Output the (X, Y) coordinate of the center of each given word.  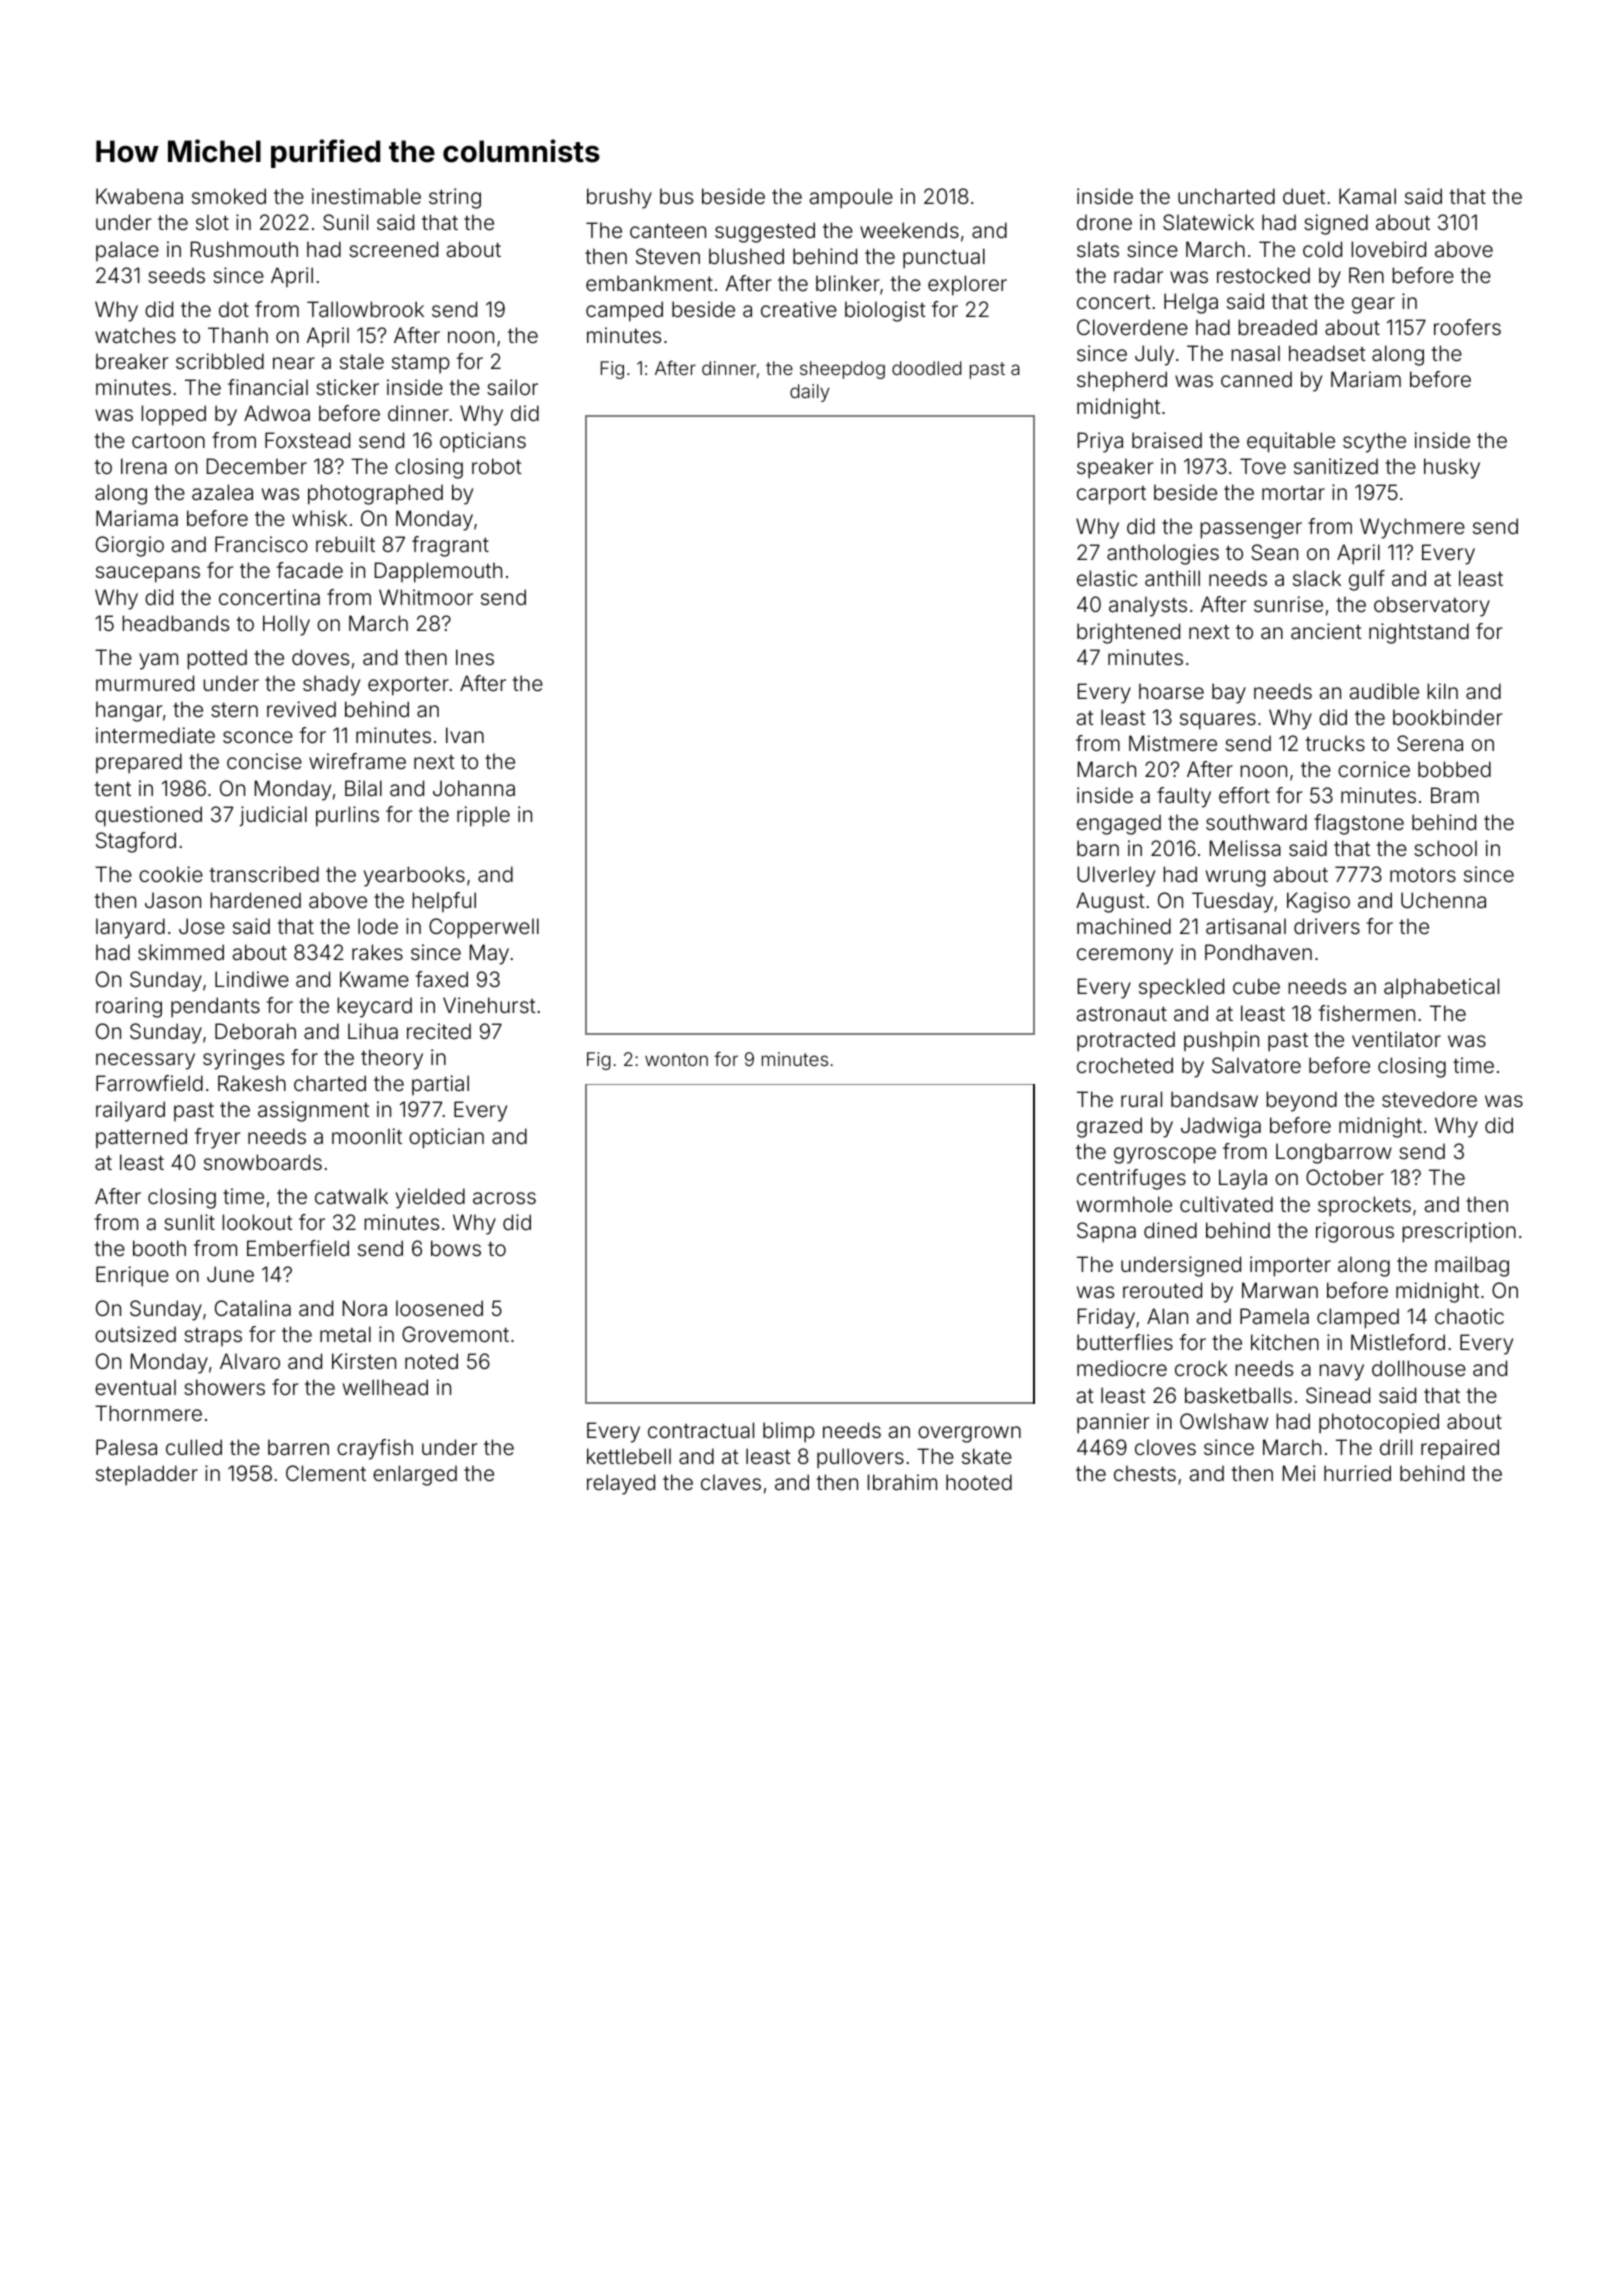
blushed (746, 256)
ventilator (1396, 1039)
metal (345, 1334)
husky (1452, 468)
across (504, 1198)
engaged (1119, 824)
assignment (313, 1111)
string (455, 198)
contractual (701, 1430)
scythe (1374, 442)
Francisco (261, 544)
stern (234, 709)
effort (1244, 795)
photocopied (1379, 1423)
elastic (1107, 578)
